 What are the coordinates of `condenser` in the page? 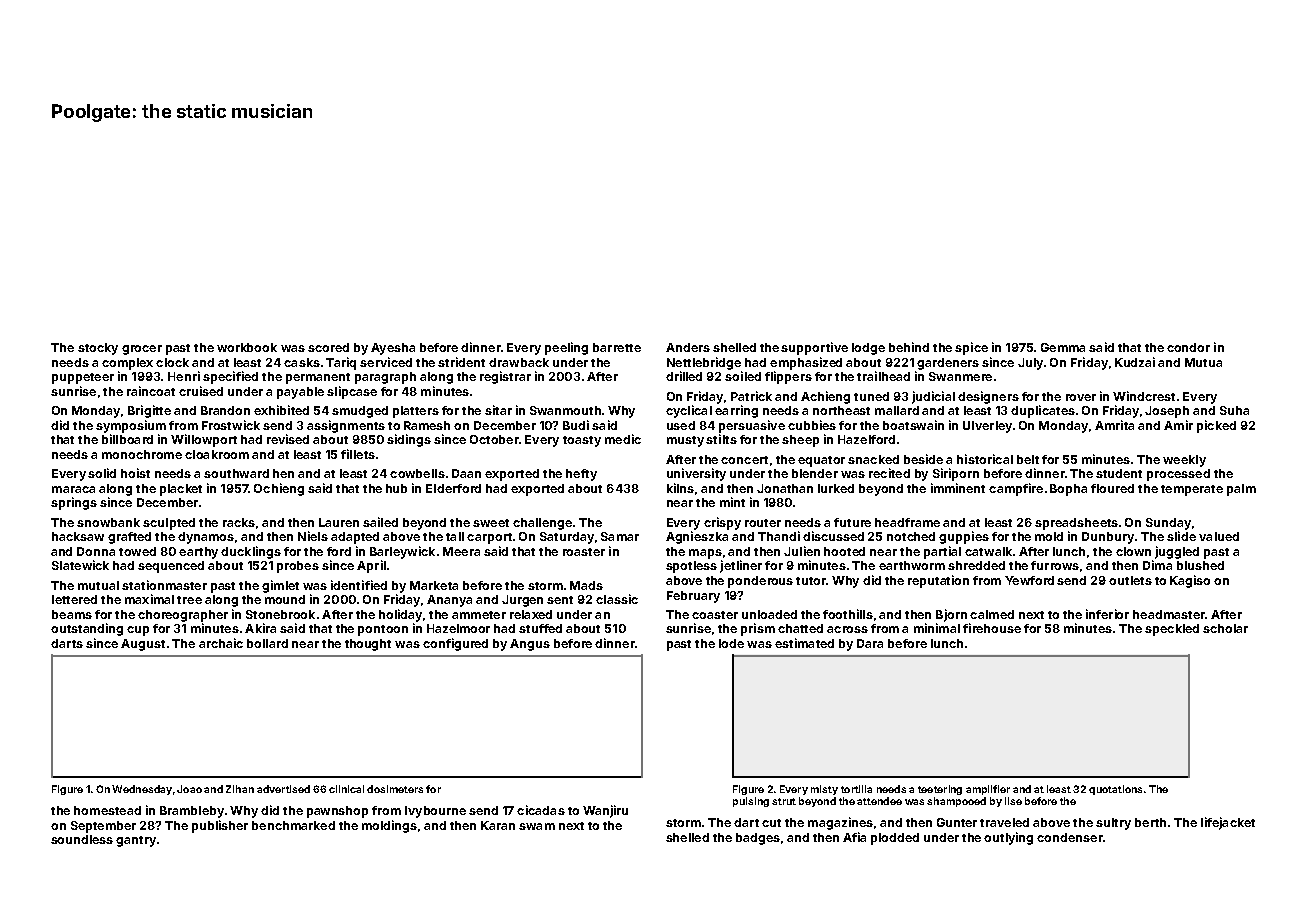 It's located at (1070, 837).
